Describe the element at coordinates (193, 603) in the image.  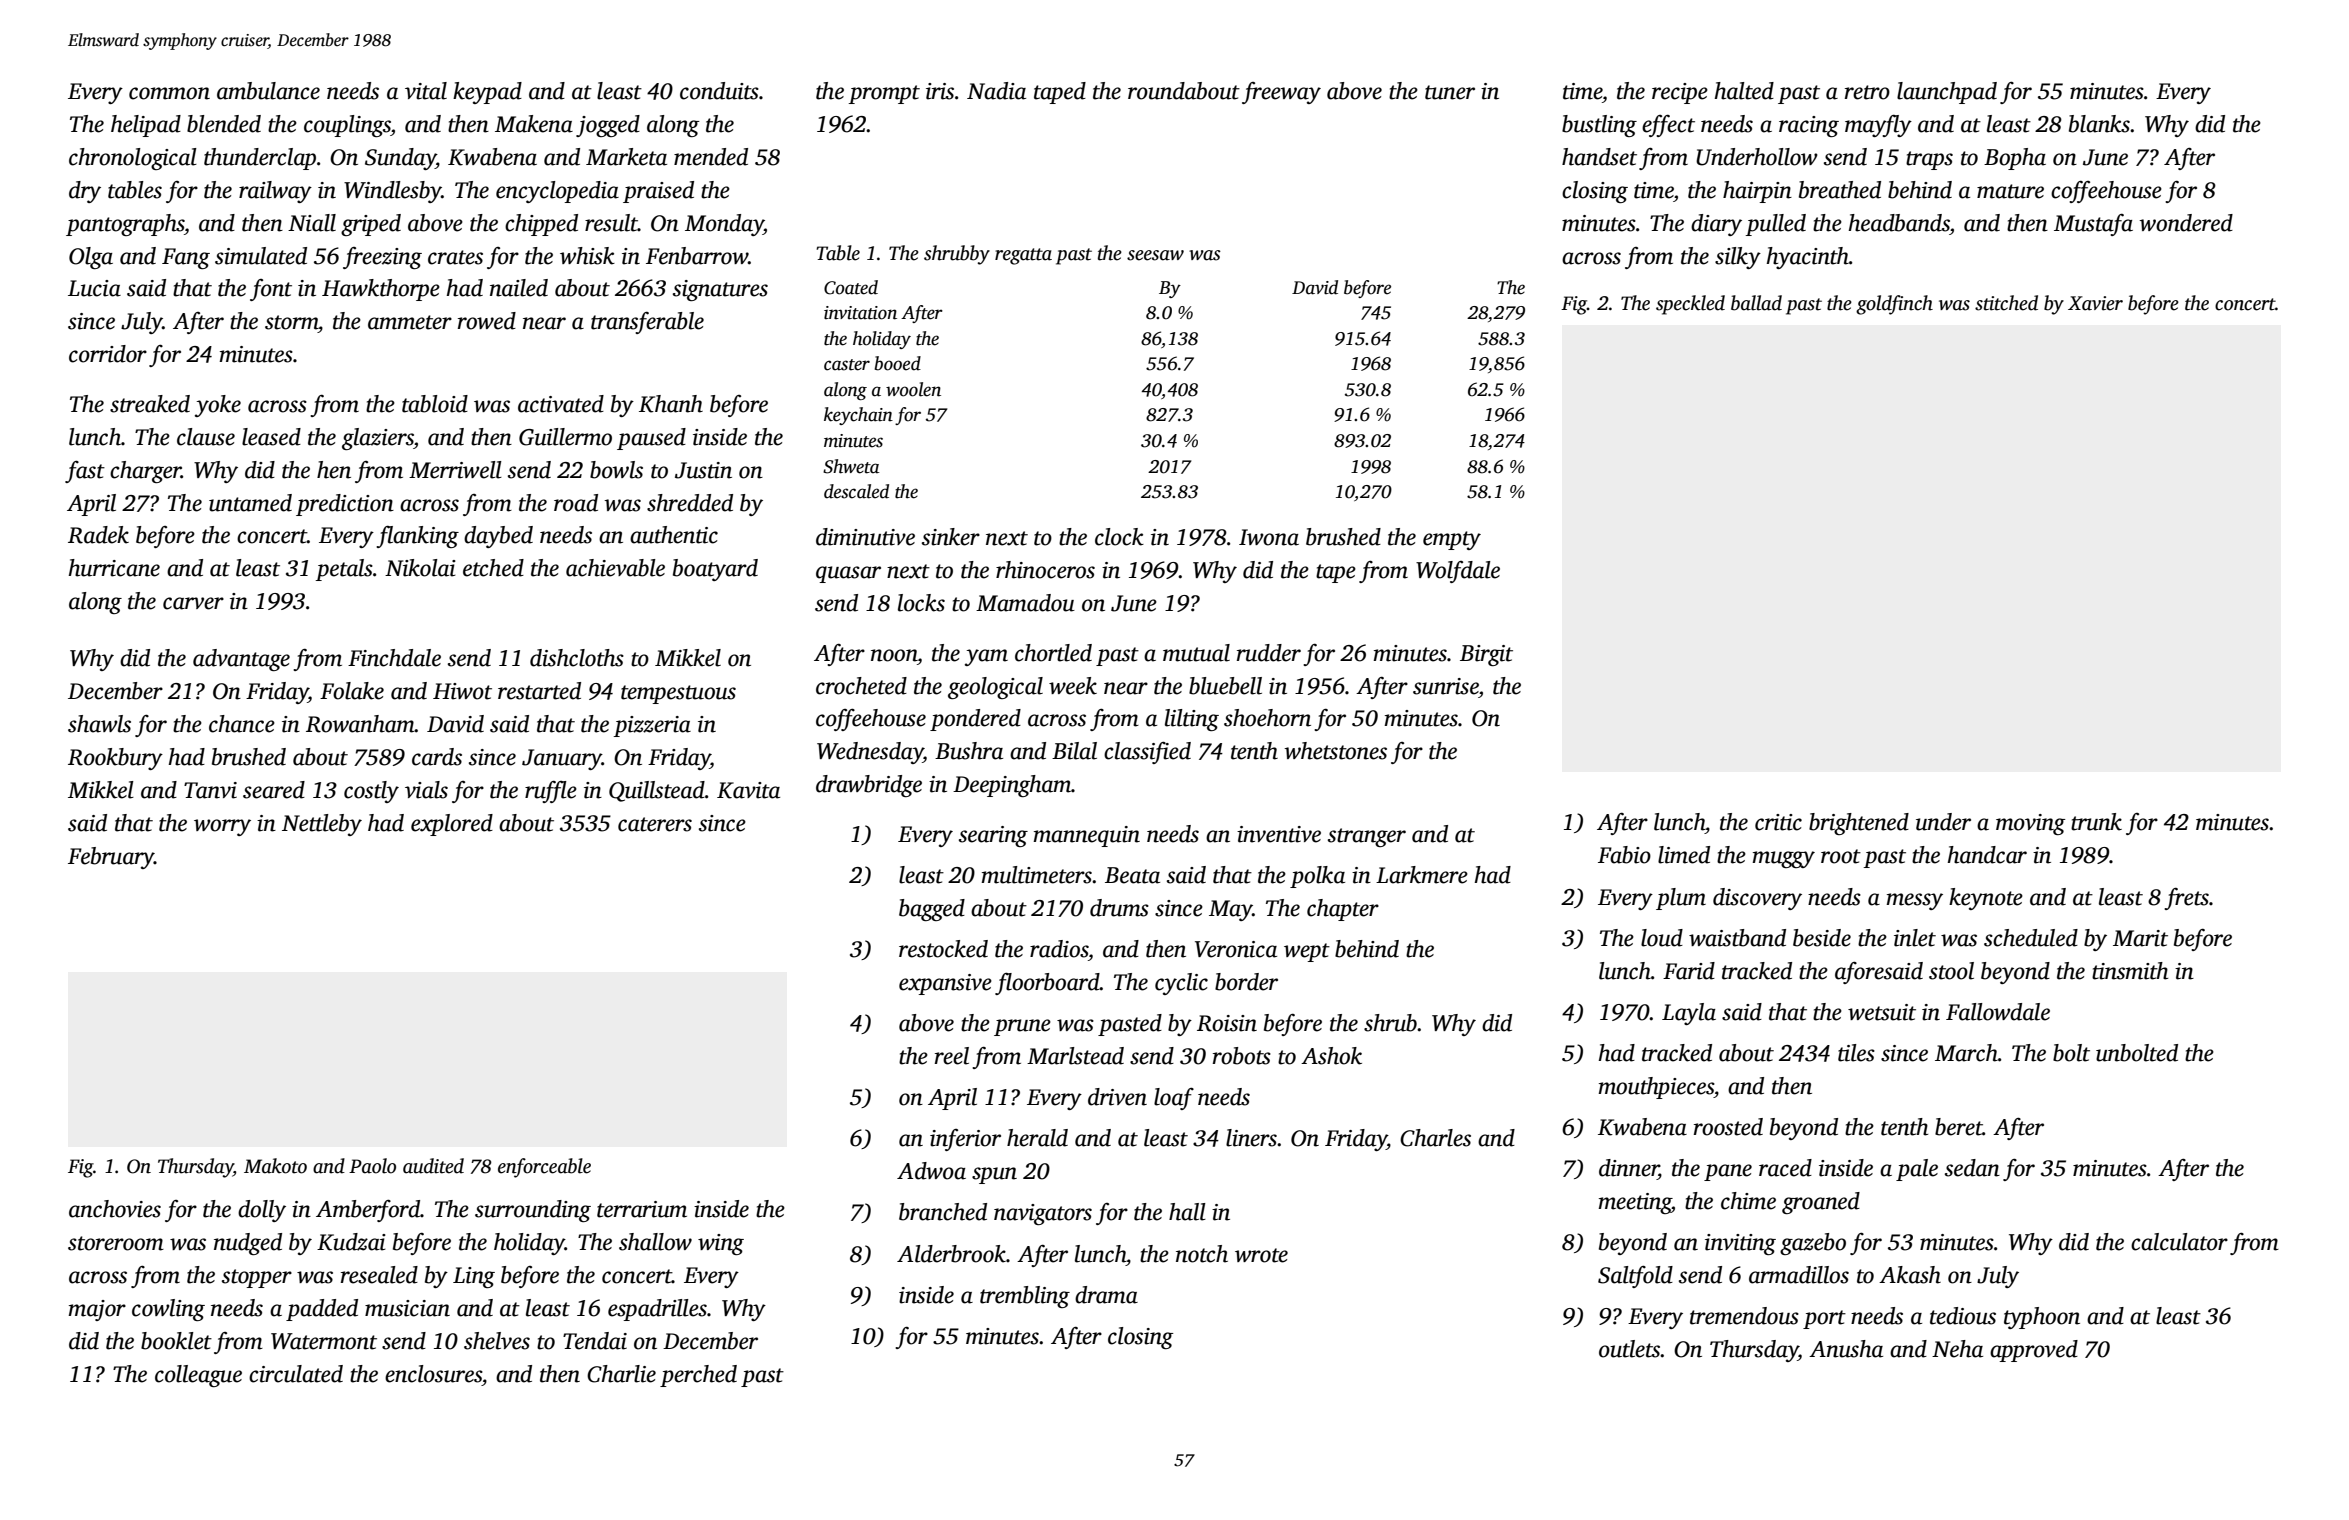
I see `carver` at that location.
